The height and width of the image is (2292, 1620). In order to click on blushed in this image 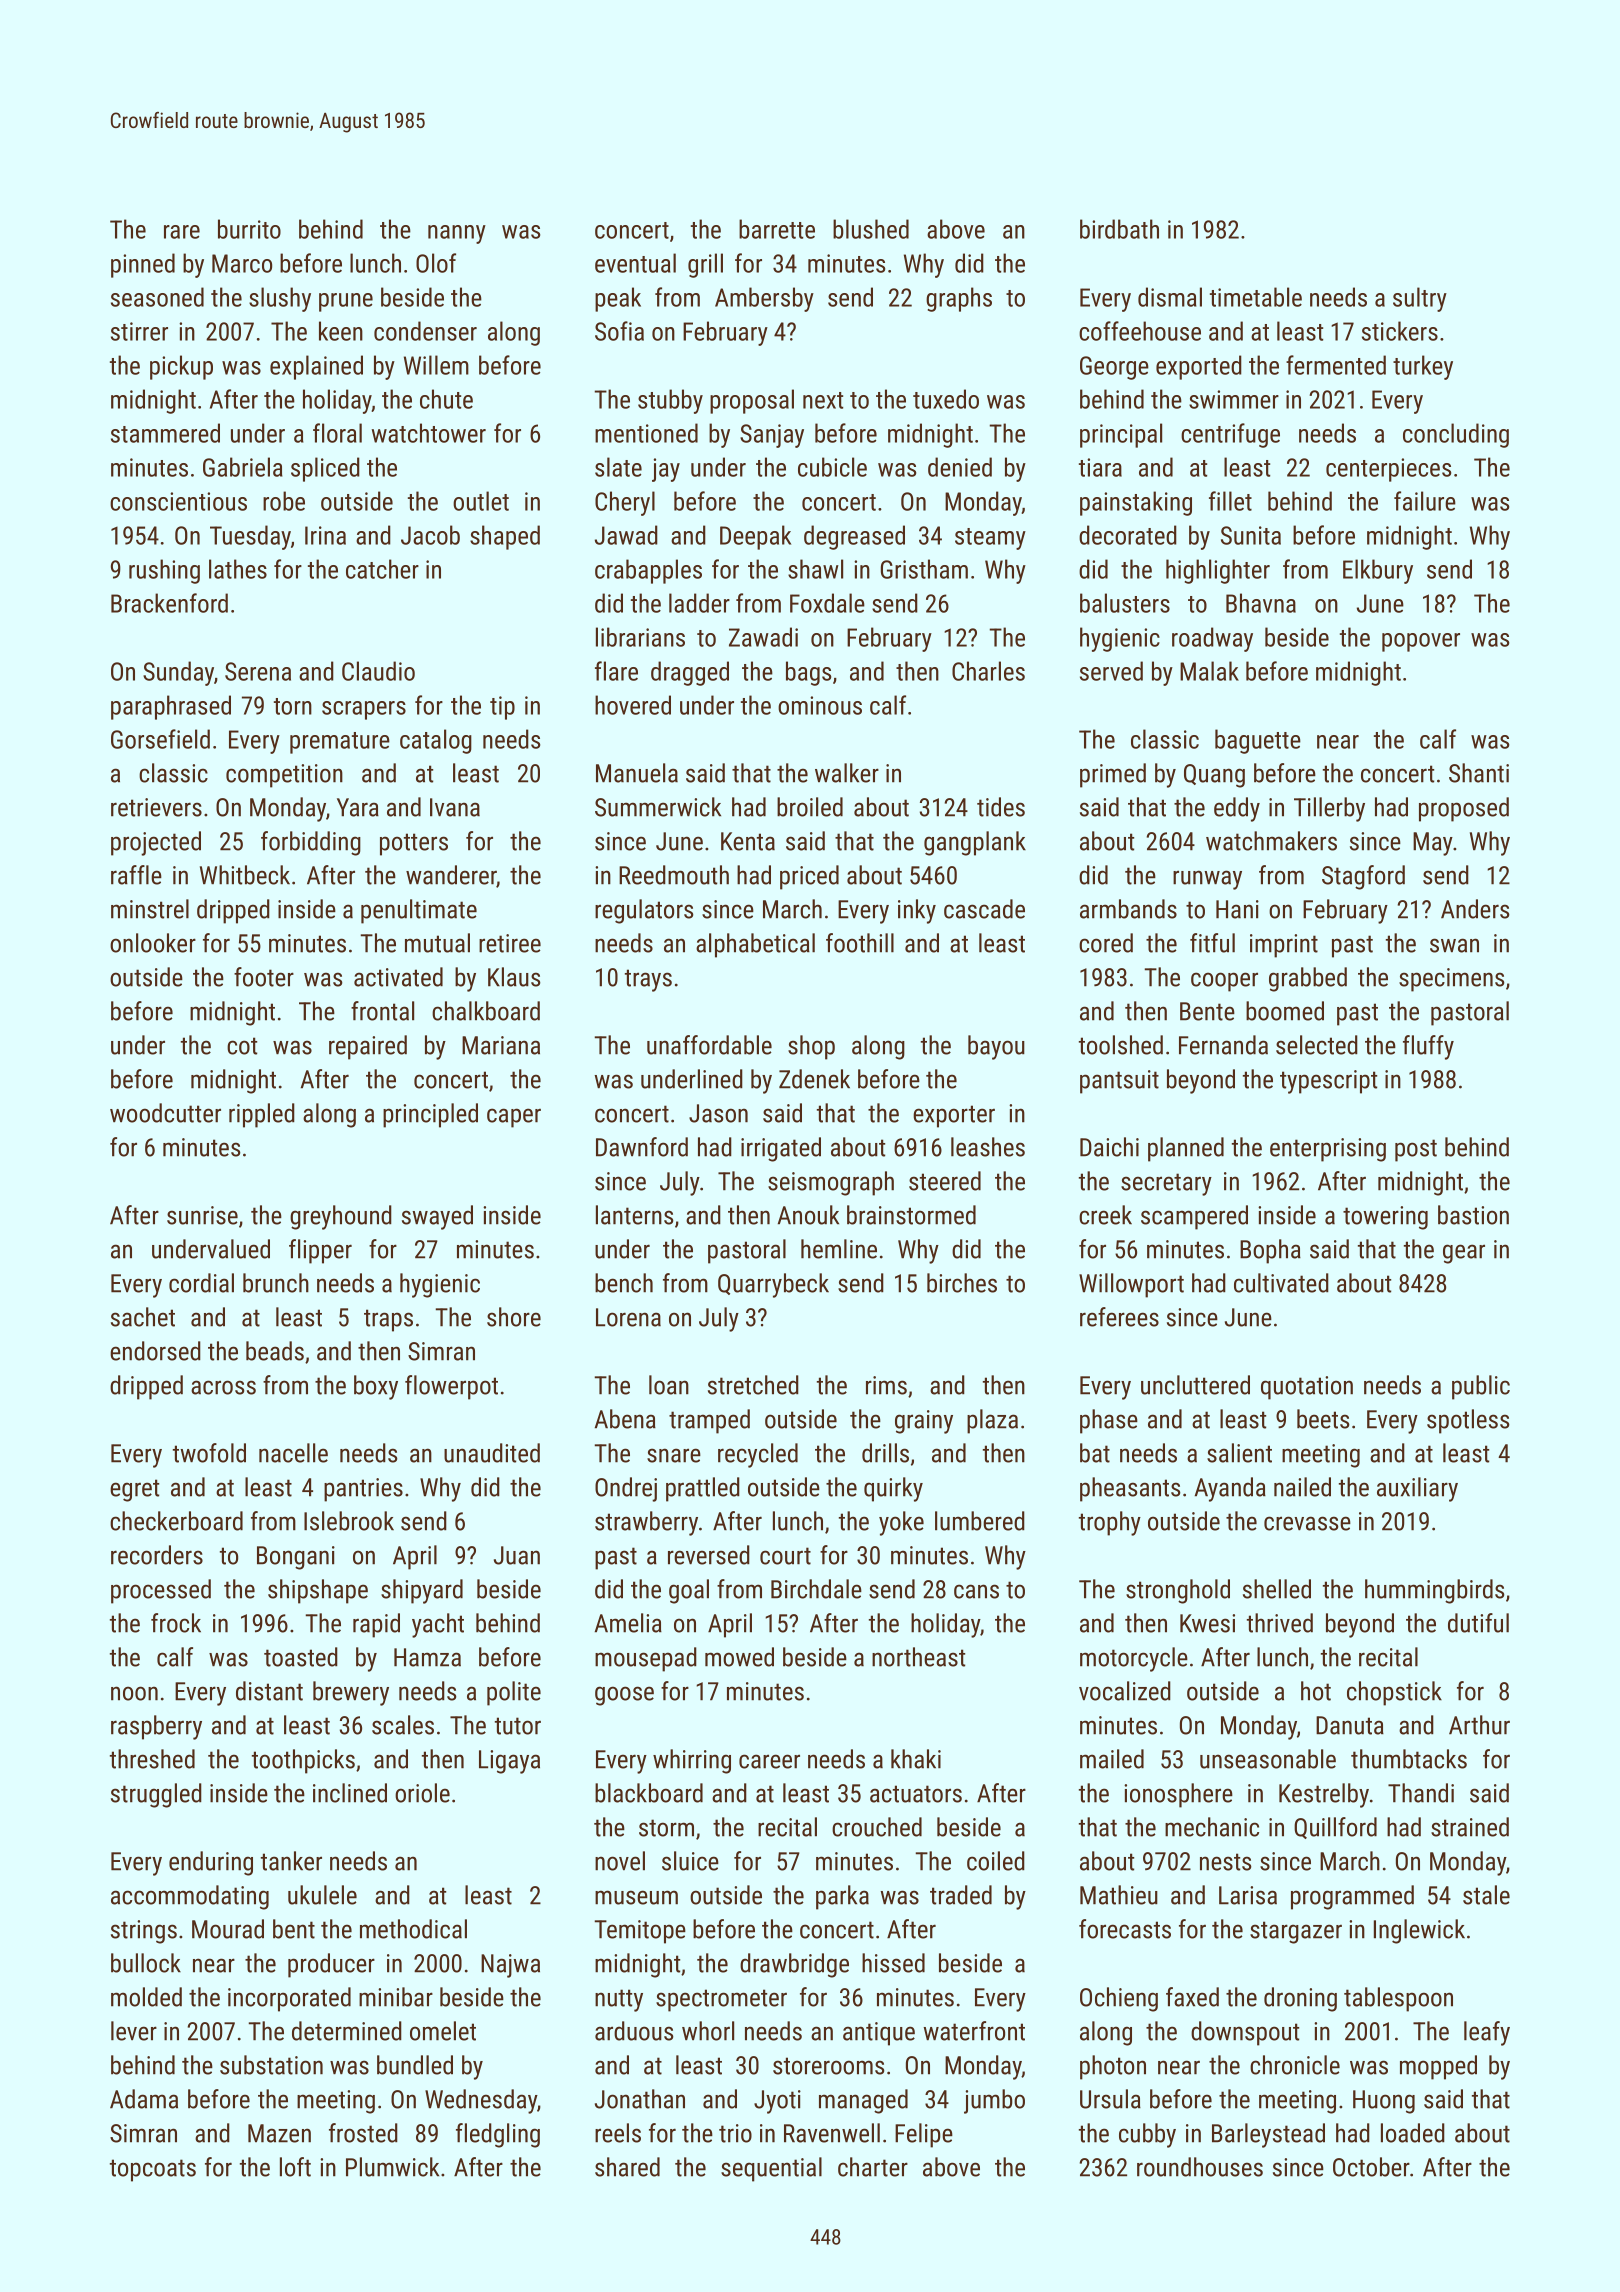, I will do `click(871, 229)`.
